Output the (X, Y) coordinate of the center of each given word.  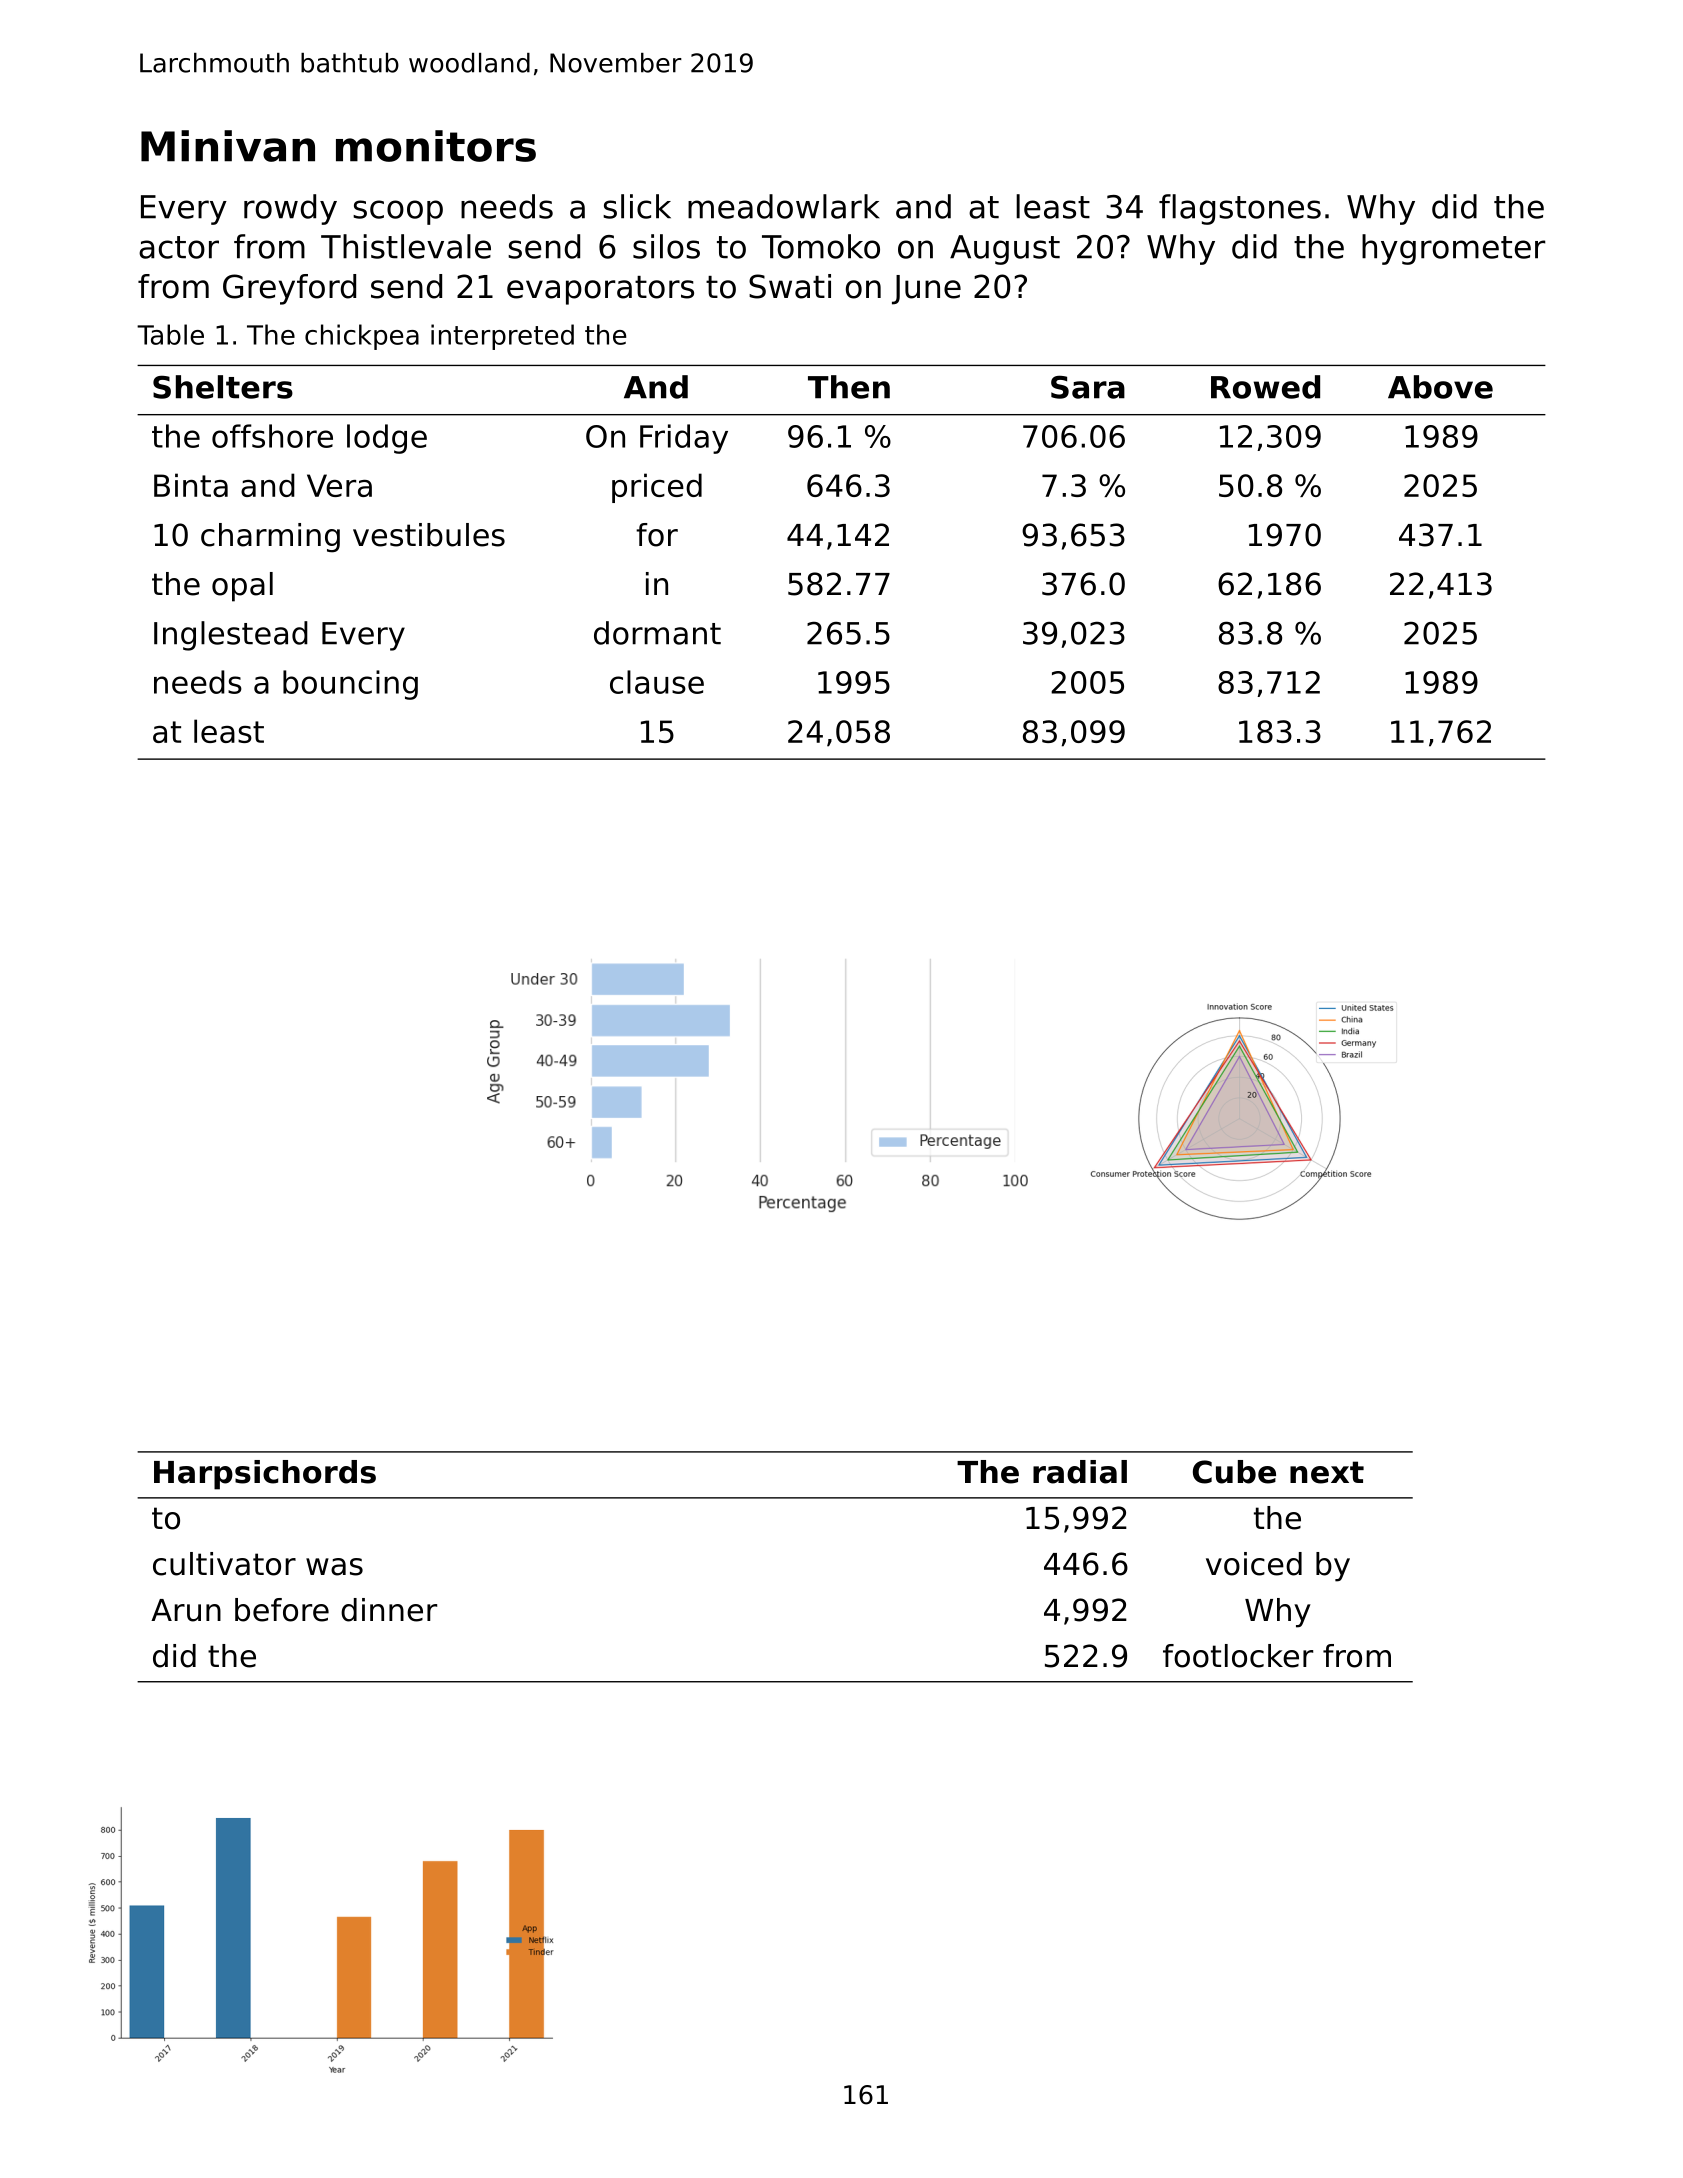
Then (849, 387)
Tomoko (821, 246)
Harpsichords (265, 1475)
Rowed (1265, 387)
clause (657, 682)
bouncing (350, 685)
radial (1080, 1472)
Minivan (228, 146)
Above (1440, 387)
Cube (1234, 1472)
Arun (186, 1610)
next (1327, 1472)
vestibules (429, 535)
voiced (1254, 1564)
